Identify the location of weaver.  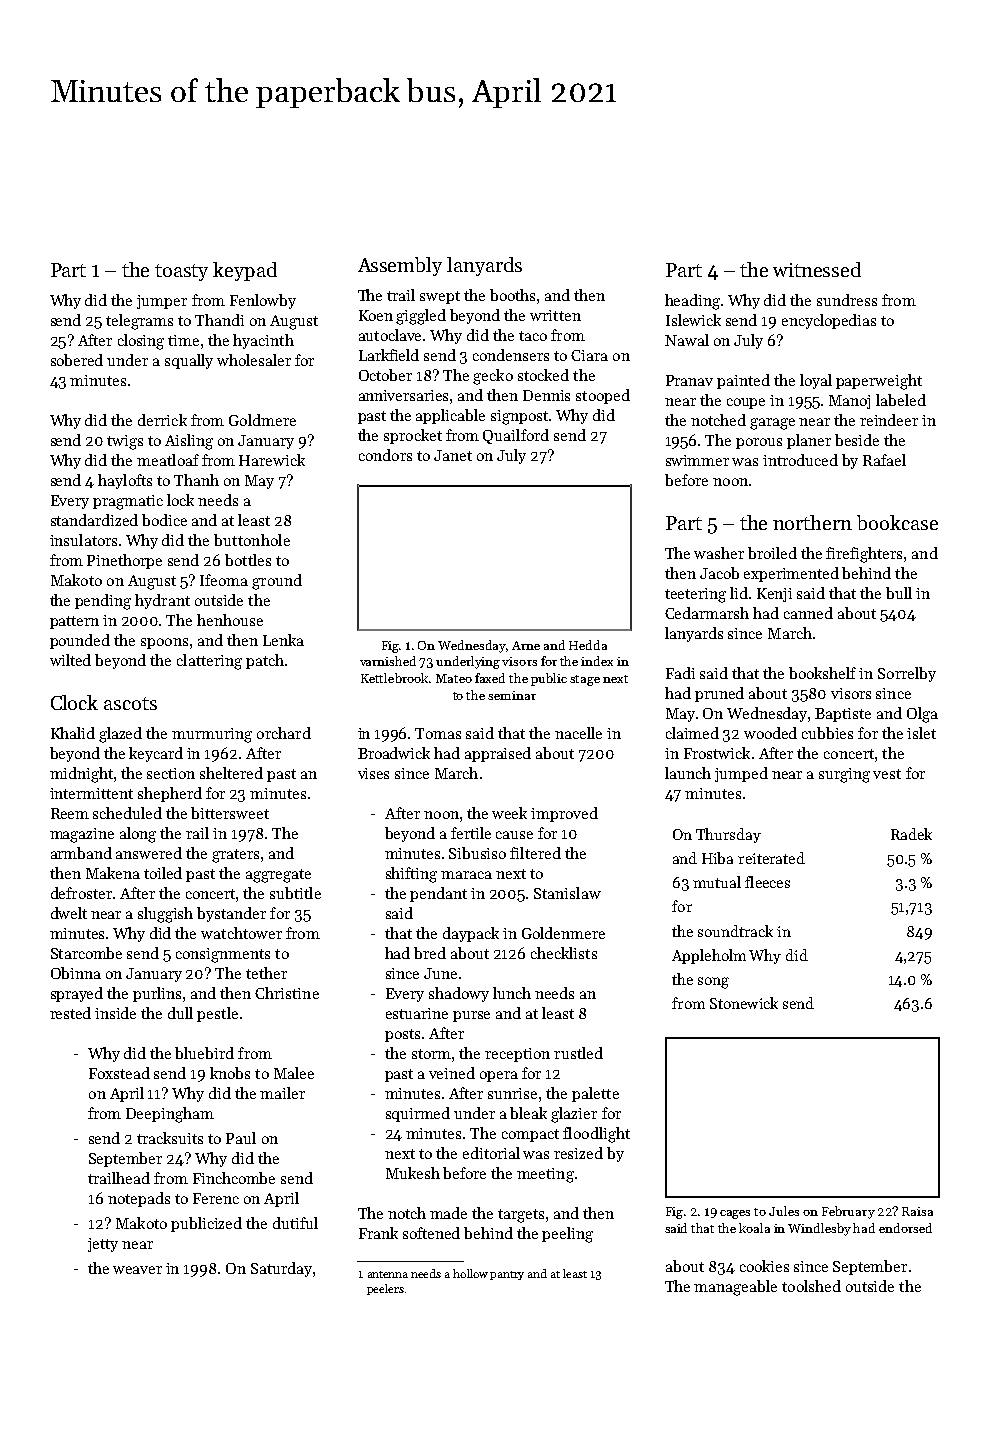
(137, 1270).
